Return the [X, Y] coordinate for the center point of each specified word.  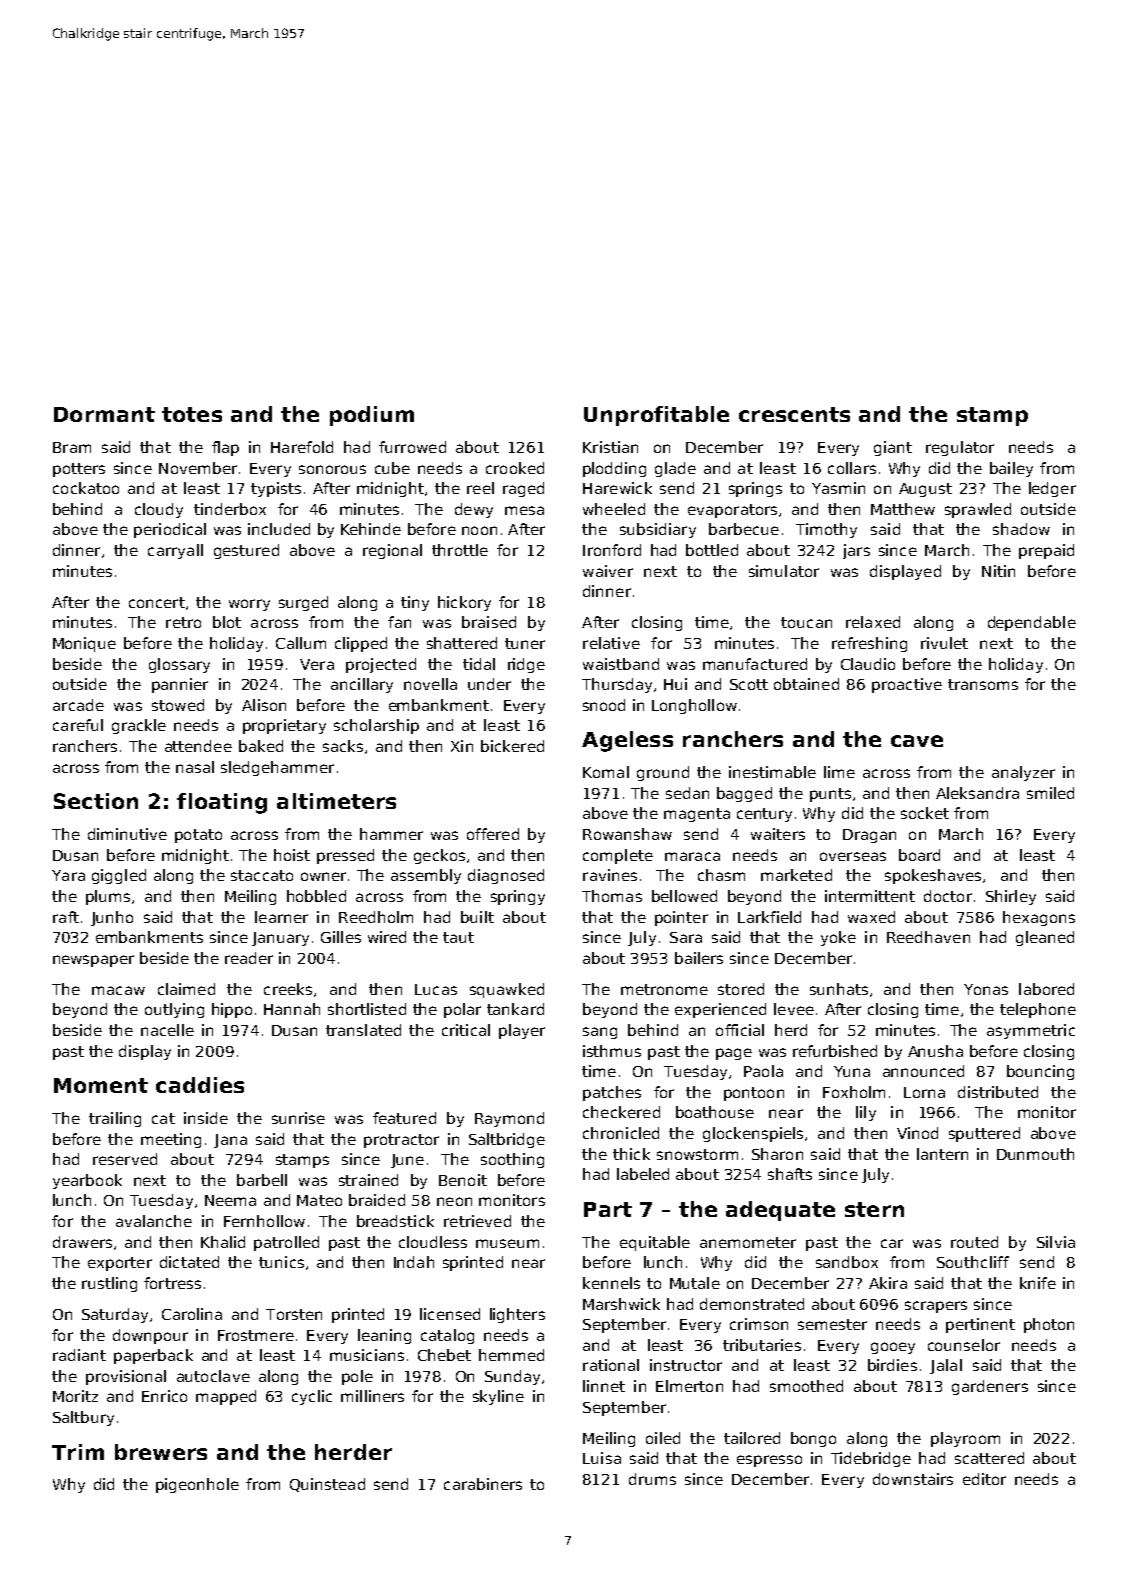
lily [866, 1113]
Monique [84, 644]
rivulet [944, 643]
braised [489, 622]
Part [608, 1209]
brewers [161, 1452]
